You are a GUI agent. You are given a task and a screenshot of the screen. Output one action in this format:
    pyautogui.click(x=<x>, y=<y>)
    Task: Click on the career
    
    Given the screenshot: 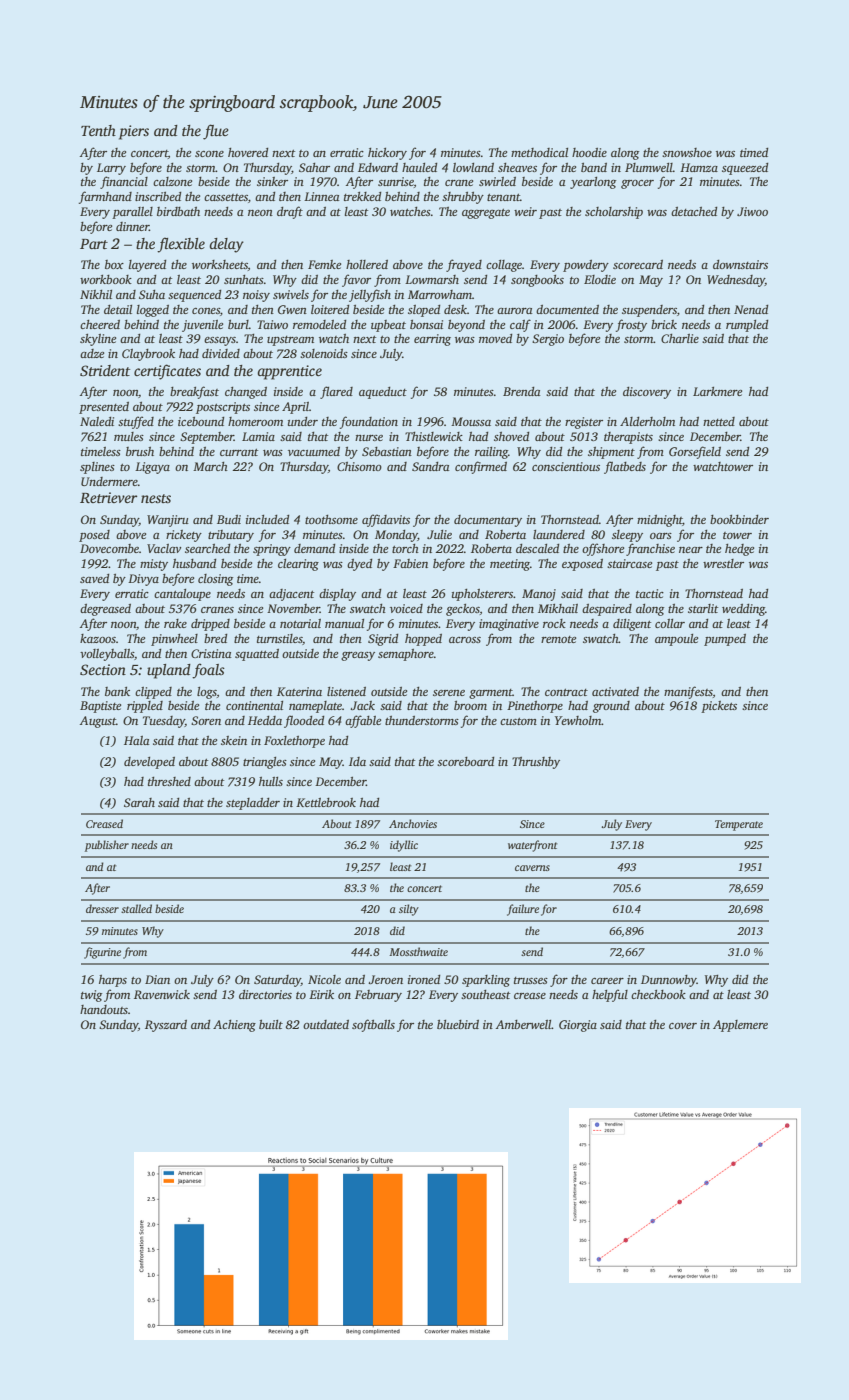 What is the action you would take?
    pyautogui.click(x=607, y=981)
